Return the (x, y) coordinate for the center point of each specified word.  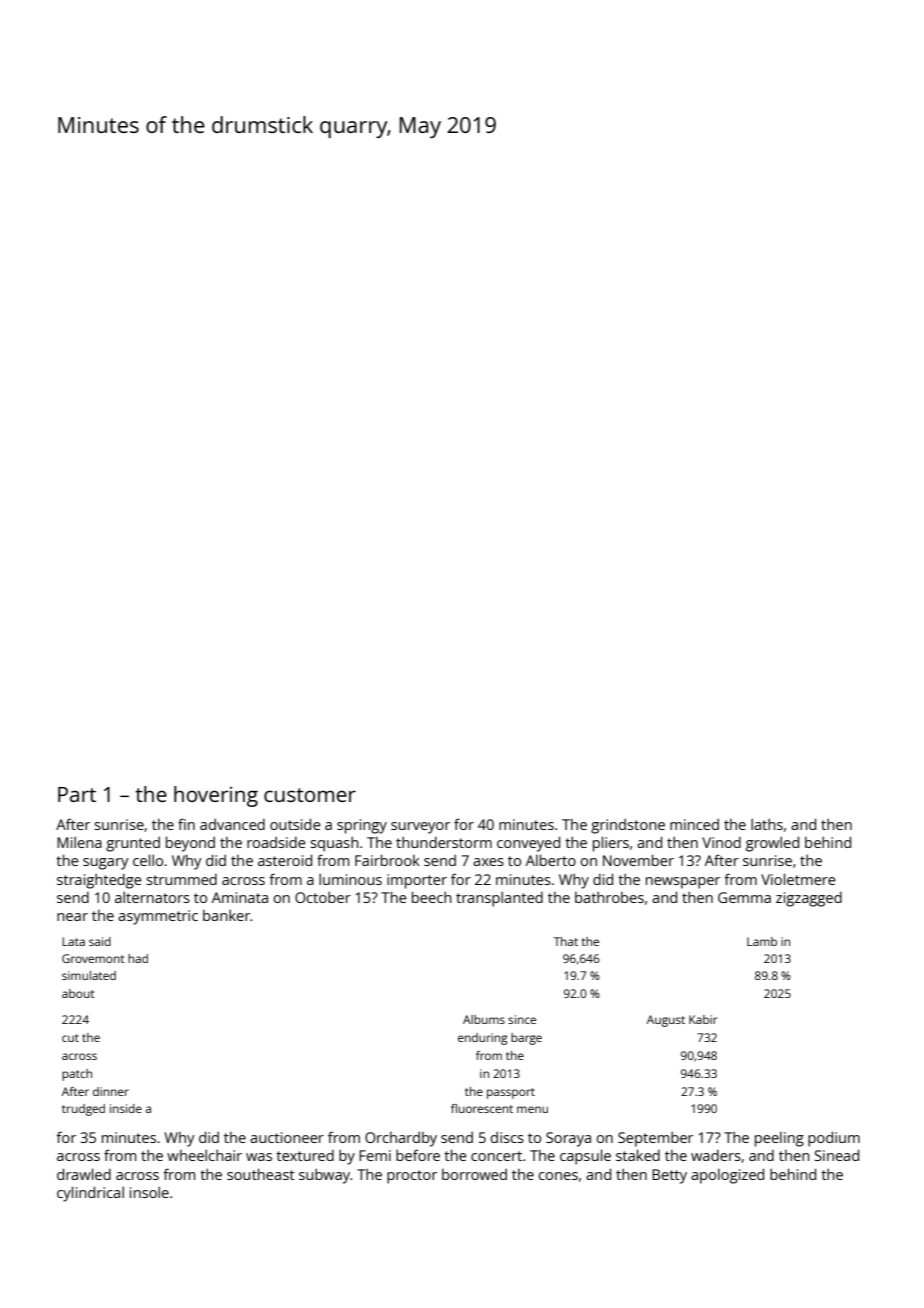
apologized (727, 1176)
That (566, 941)
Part (77, 794)
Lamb (762, 941)
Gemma (744, 897)
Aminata (240, 897)
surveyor (420, 828)
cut (70, 1038)
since (522, 1019)
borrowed (474, 1174)
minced (694, 824)
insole (149, 1192)
